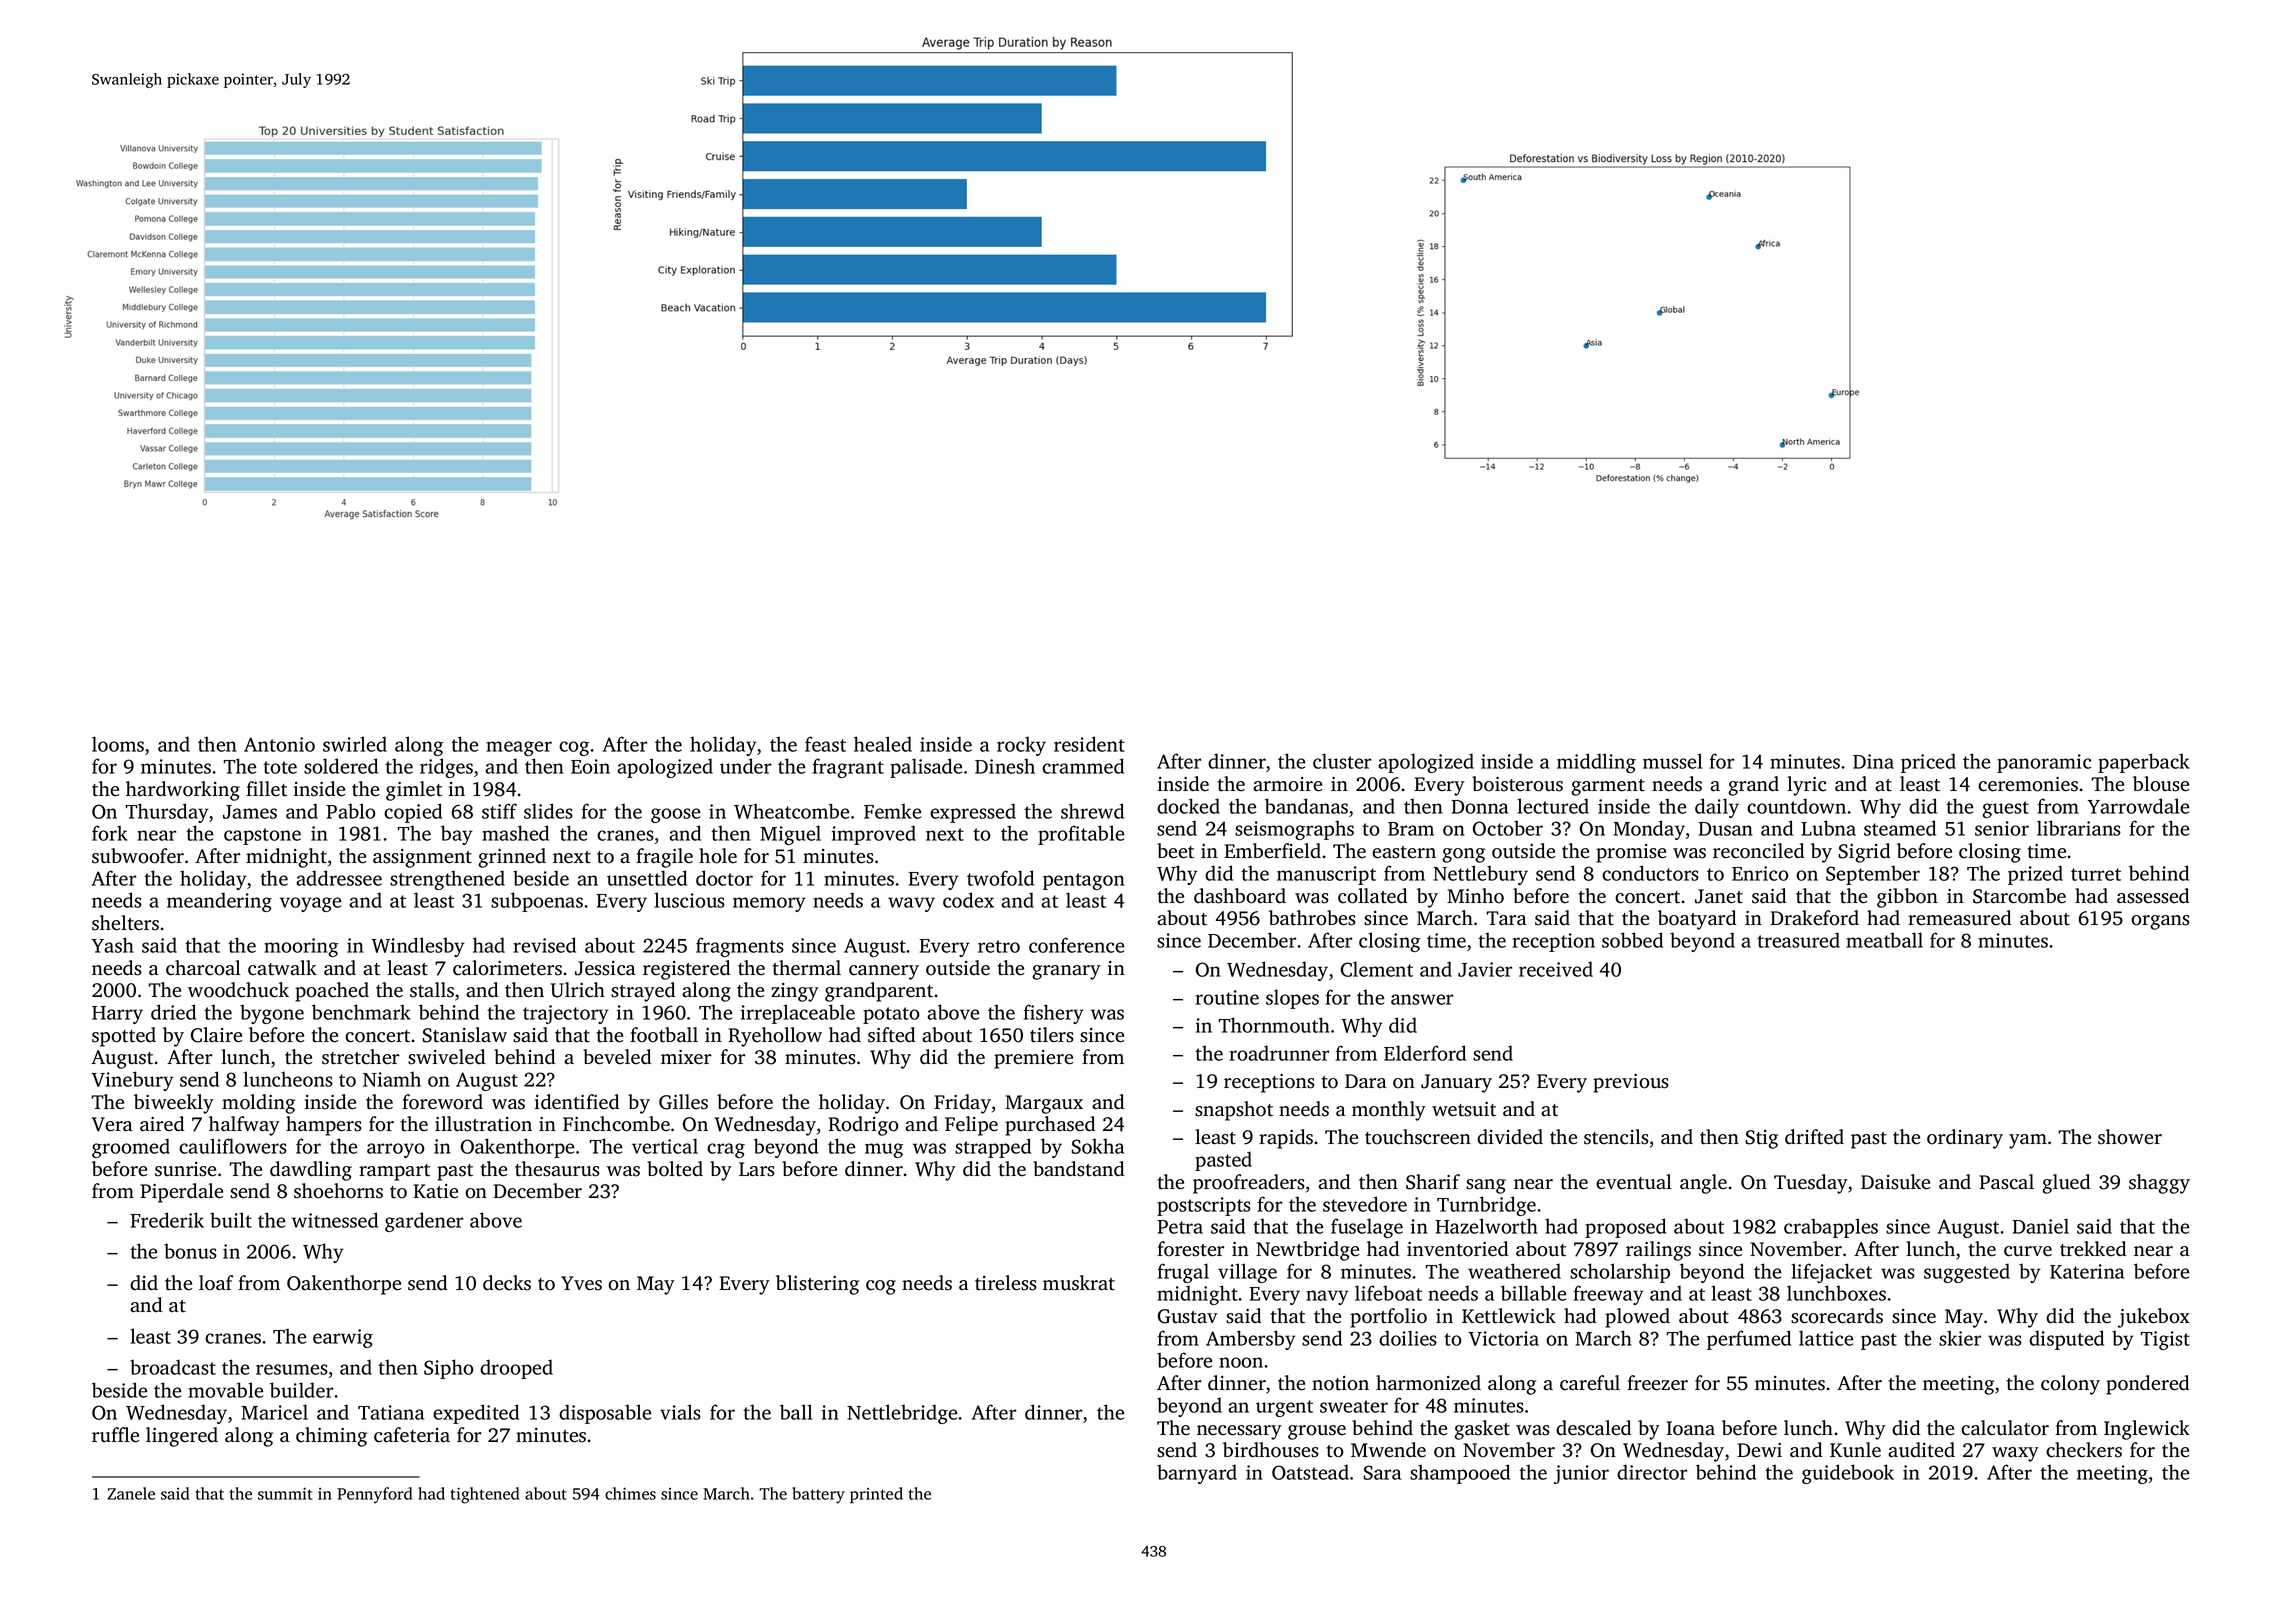  Describe the element at coordinates (131, 1148) in the page. I see `groomed` at that location.
